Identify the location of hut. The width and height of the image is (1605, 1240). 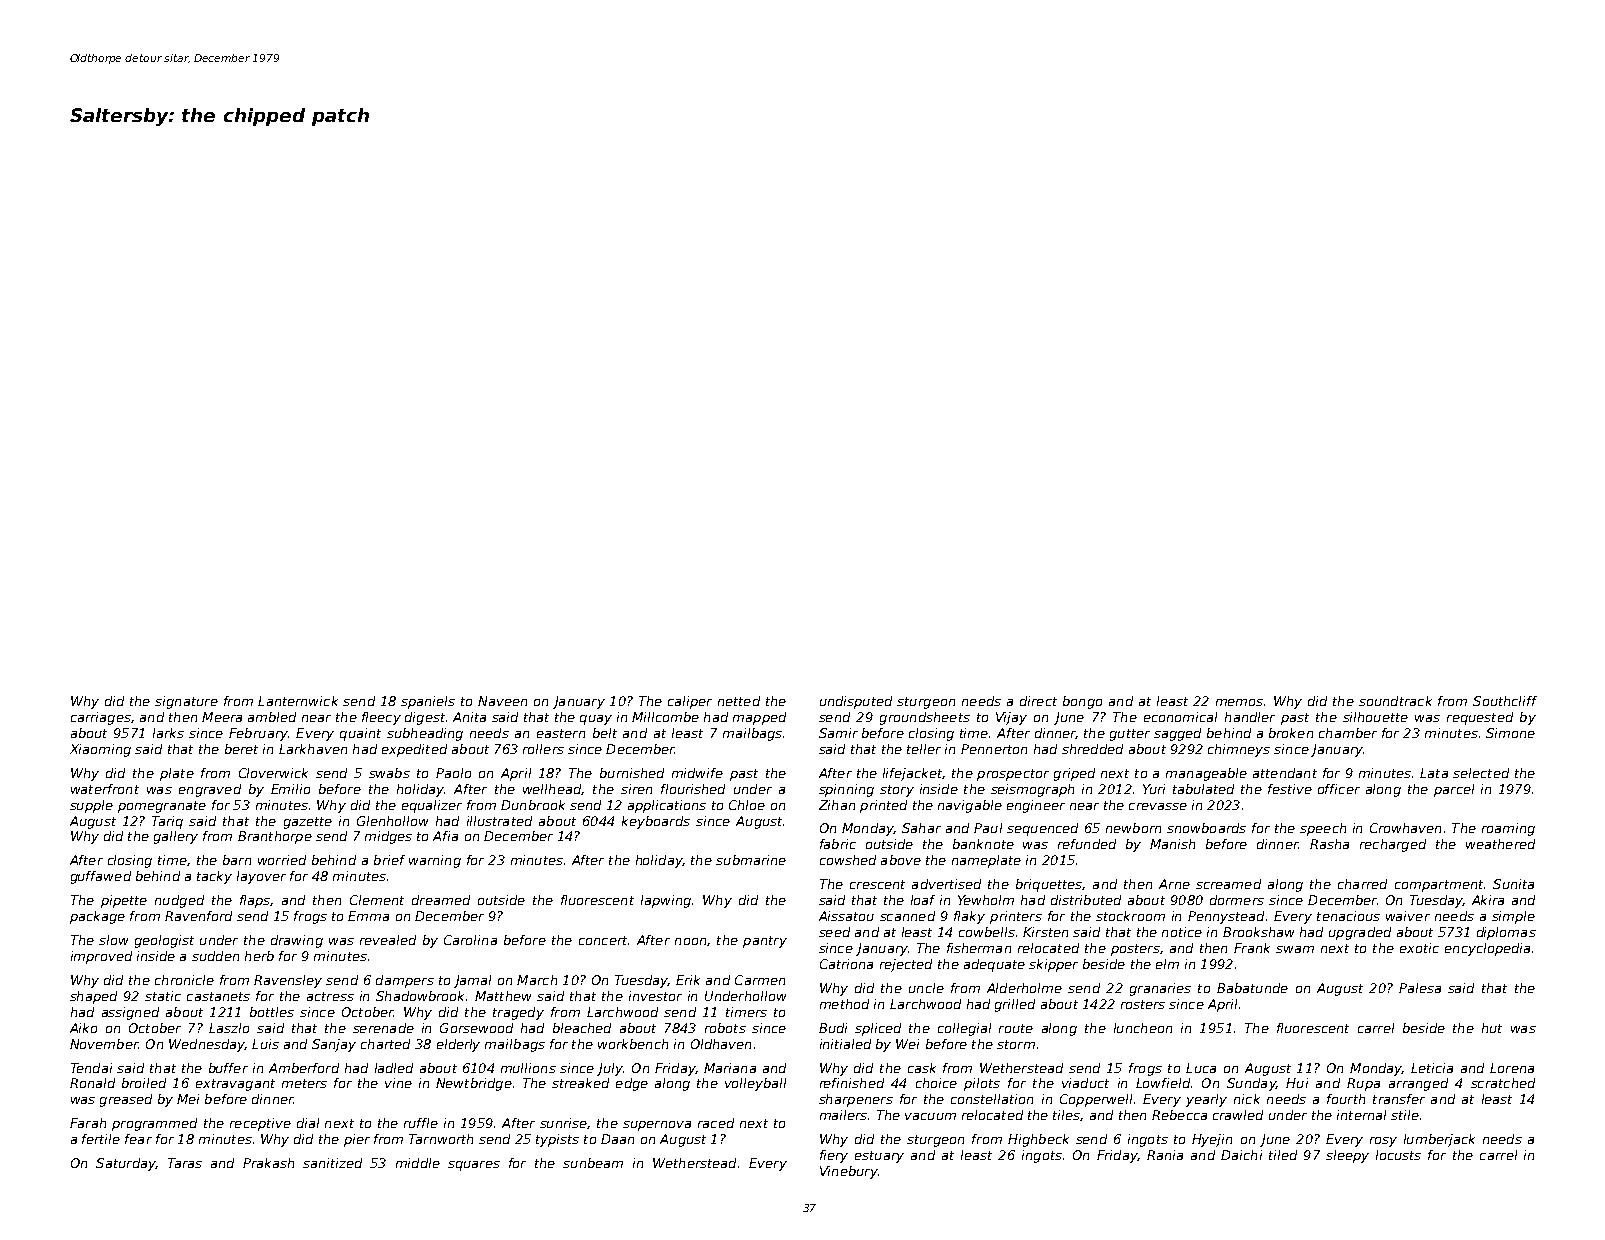
(1492, 1028).
